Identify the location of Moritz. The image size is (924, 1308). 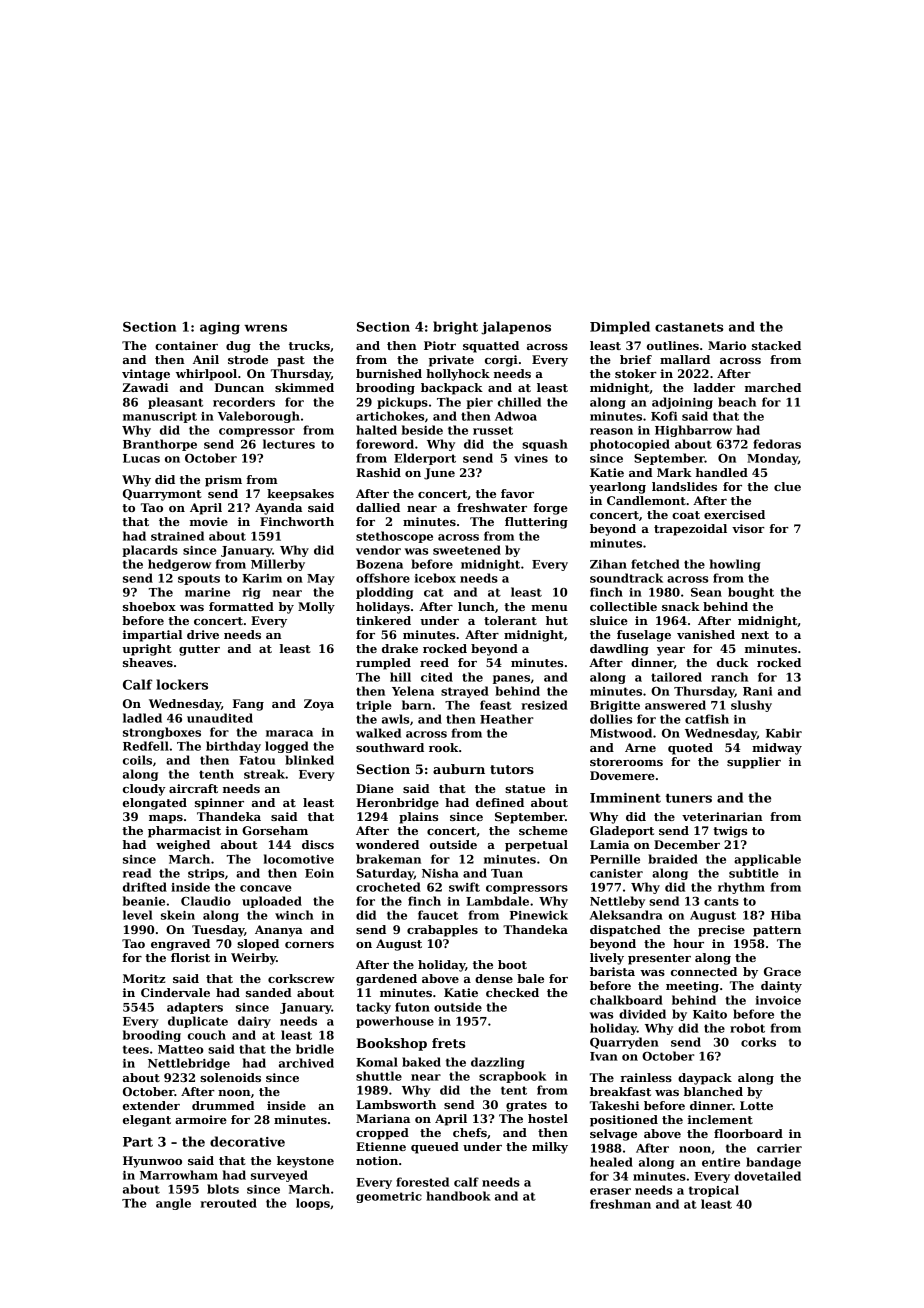
(144, 978).
